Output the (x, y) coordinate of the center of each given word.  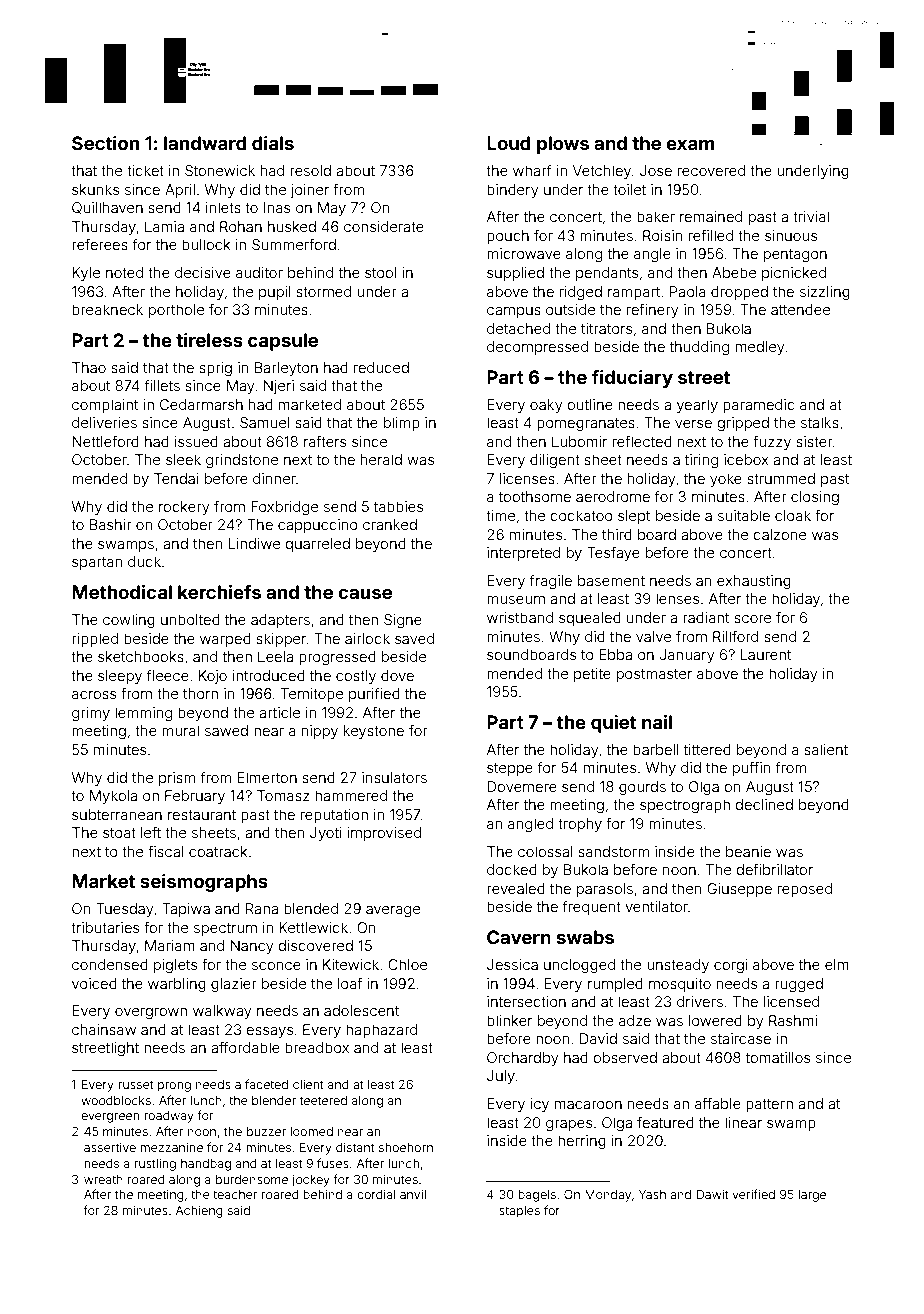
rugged (799, 985)
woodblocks (116, 1100)
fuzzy (772, 442)
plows (563, 145)
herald (381, 459)
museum (516, 600)
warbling (177, 985)
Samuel (265, 422)
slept (634, 517)
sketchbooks (141, 656)
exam (690, 144)
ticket (145, 170)
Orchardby (523, 1059)
